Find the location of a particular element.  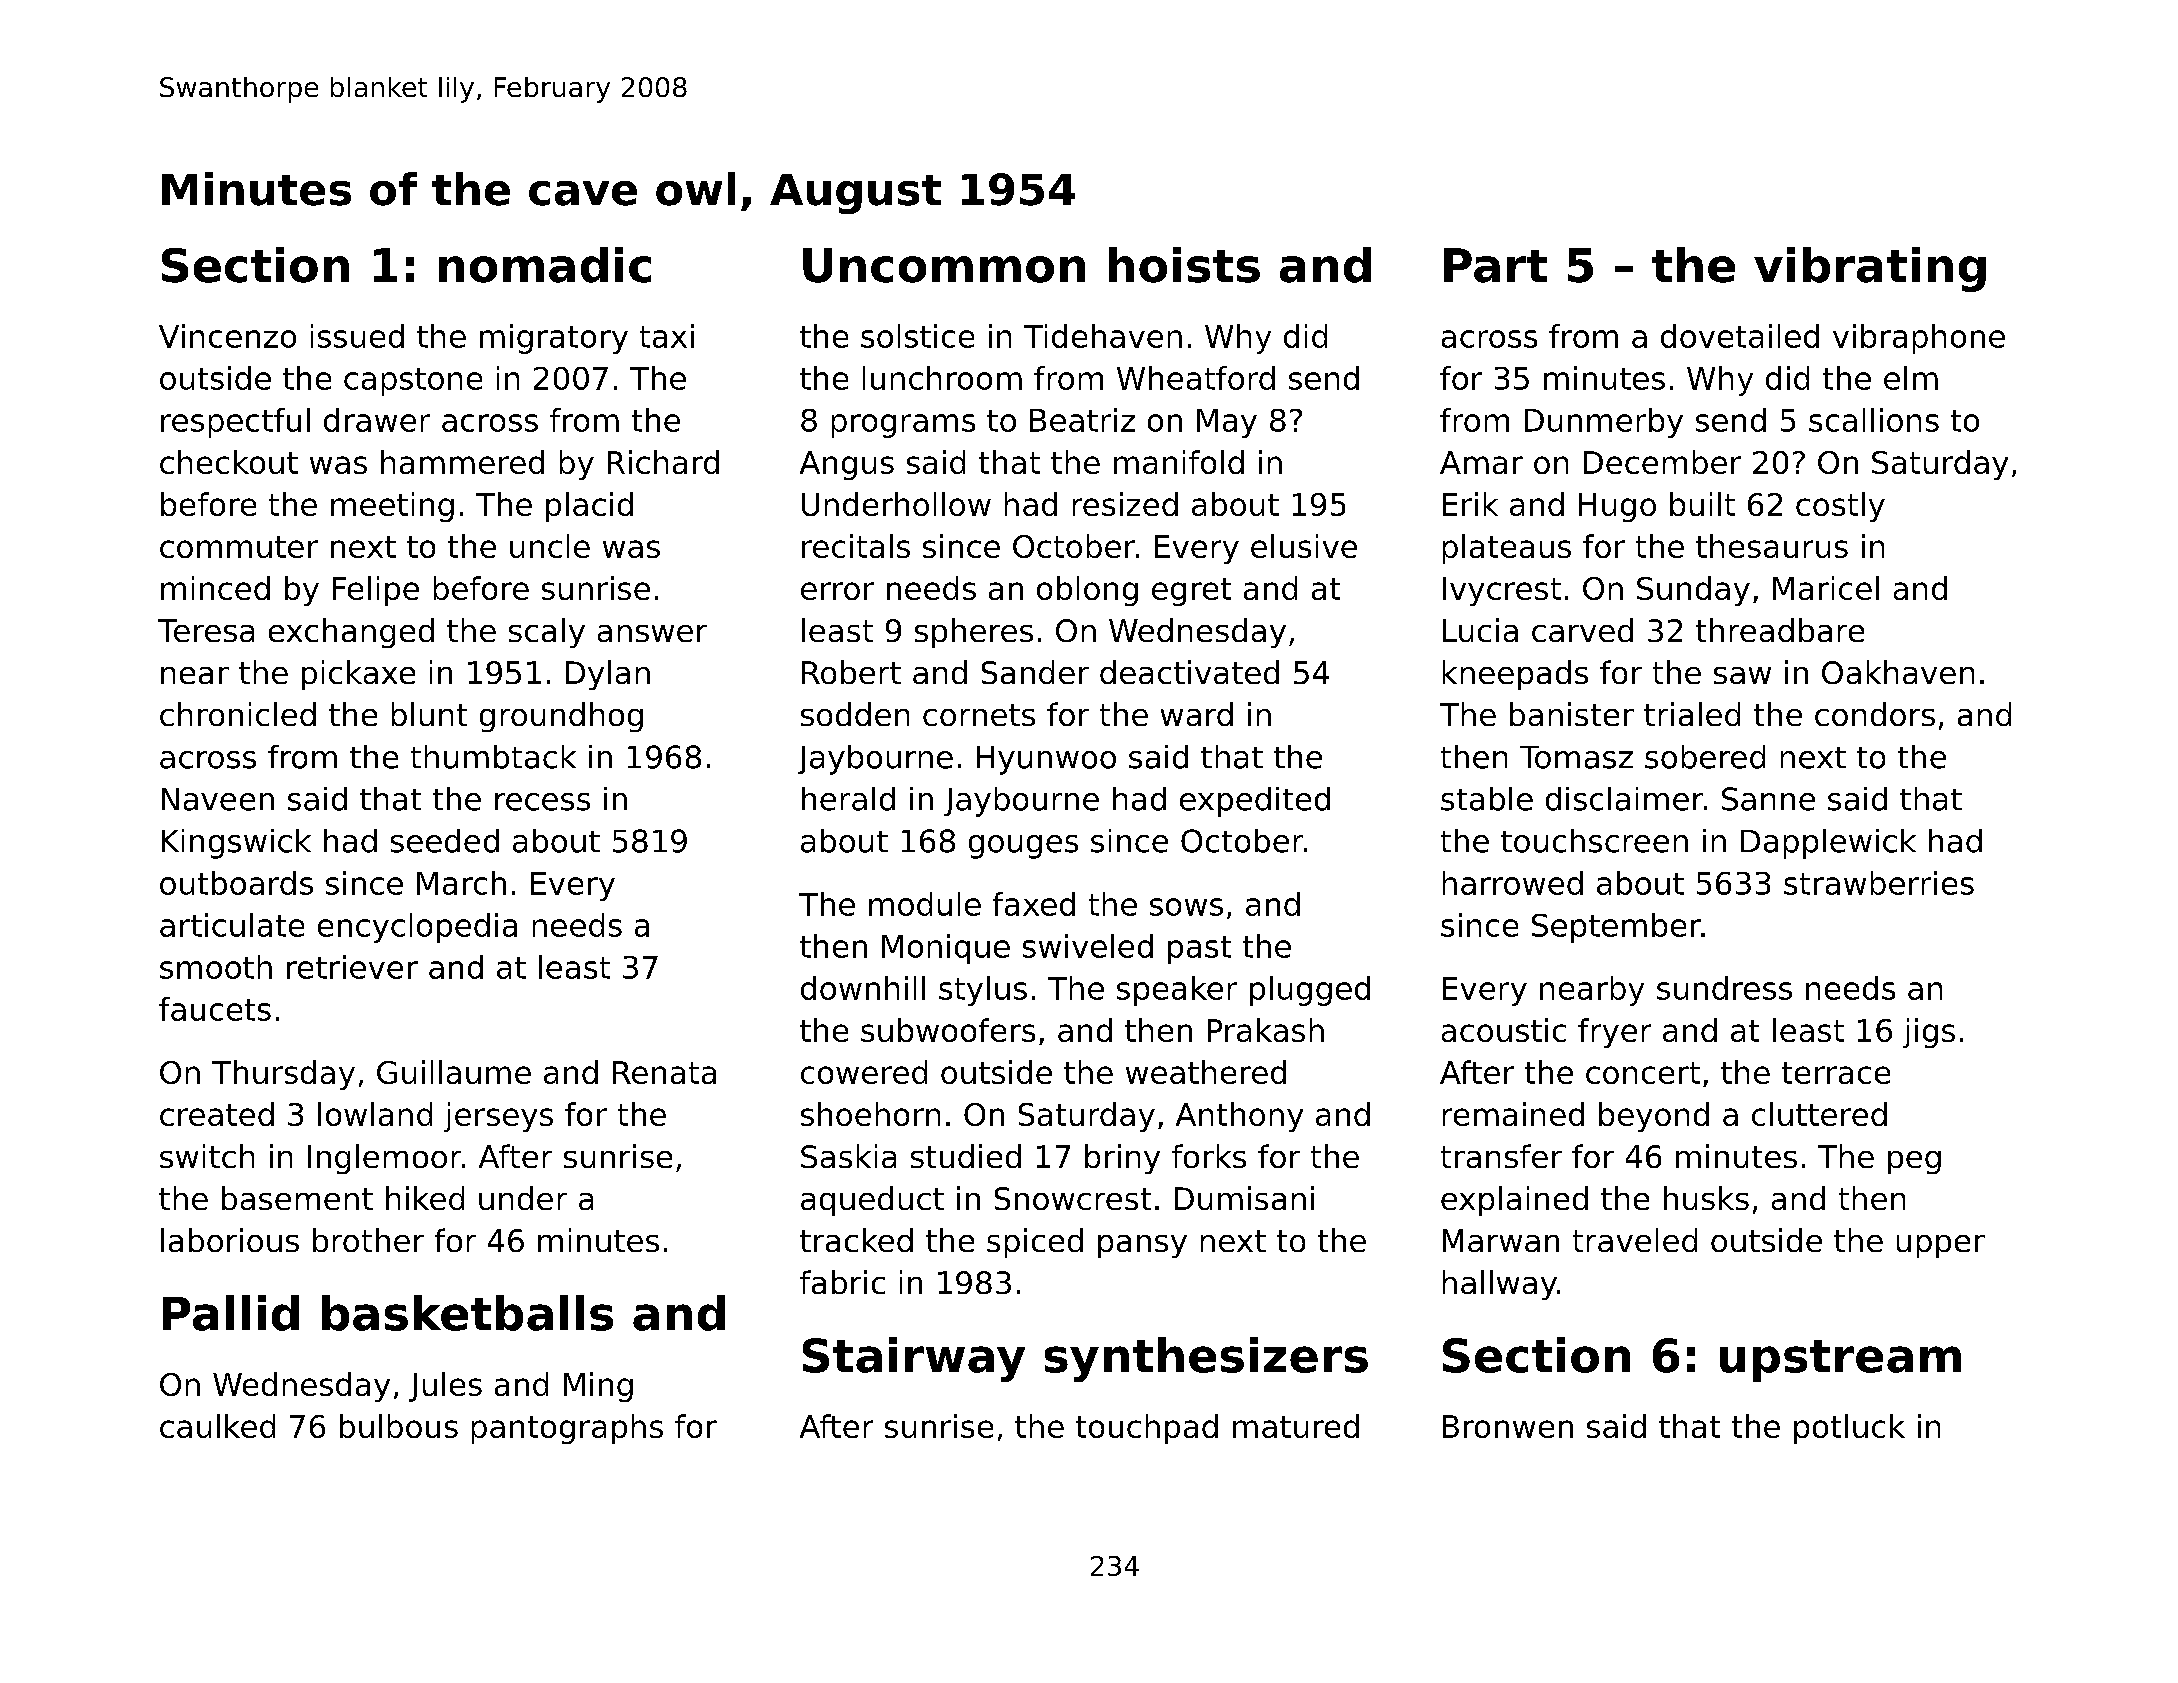

expedited is located at coordinates (1255, 802).
